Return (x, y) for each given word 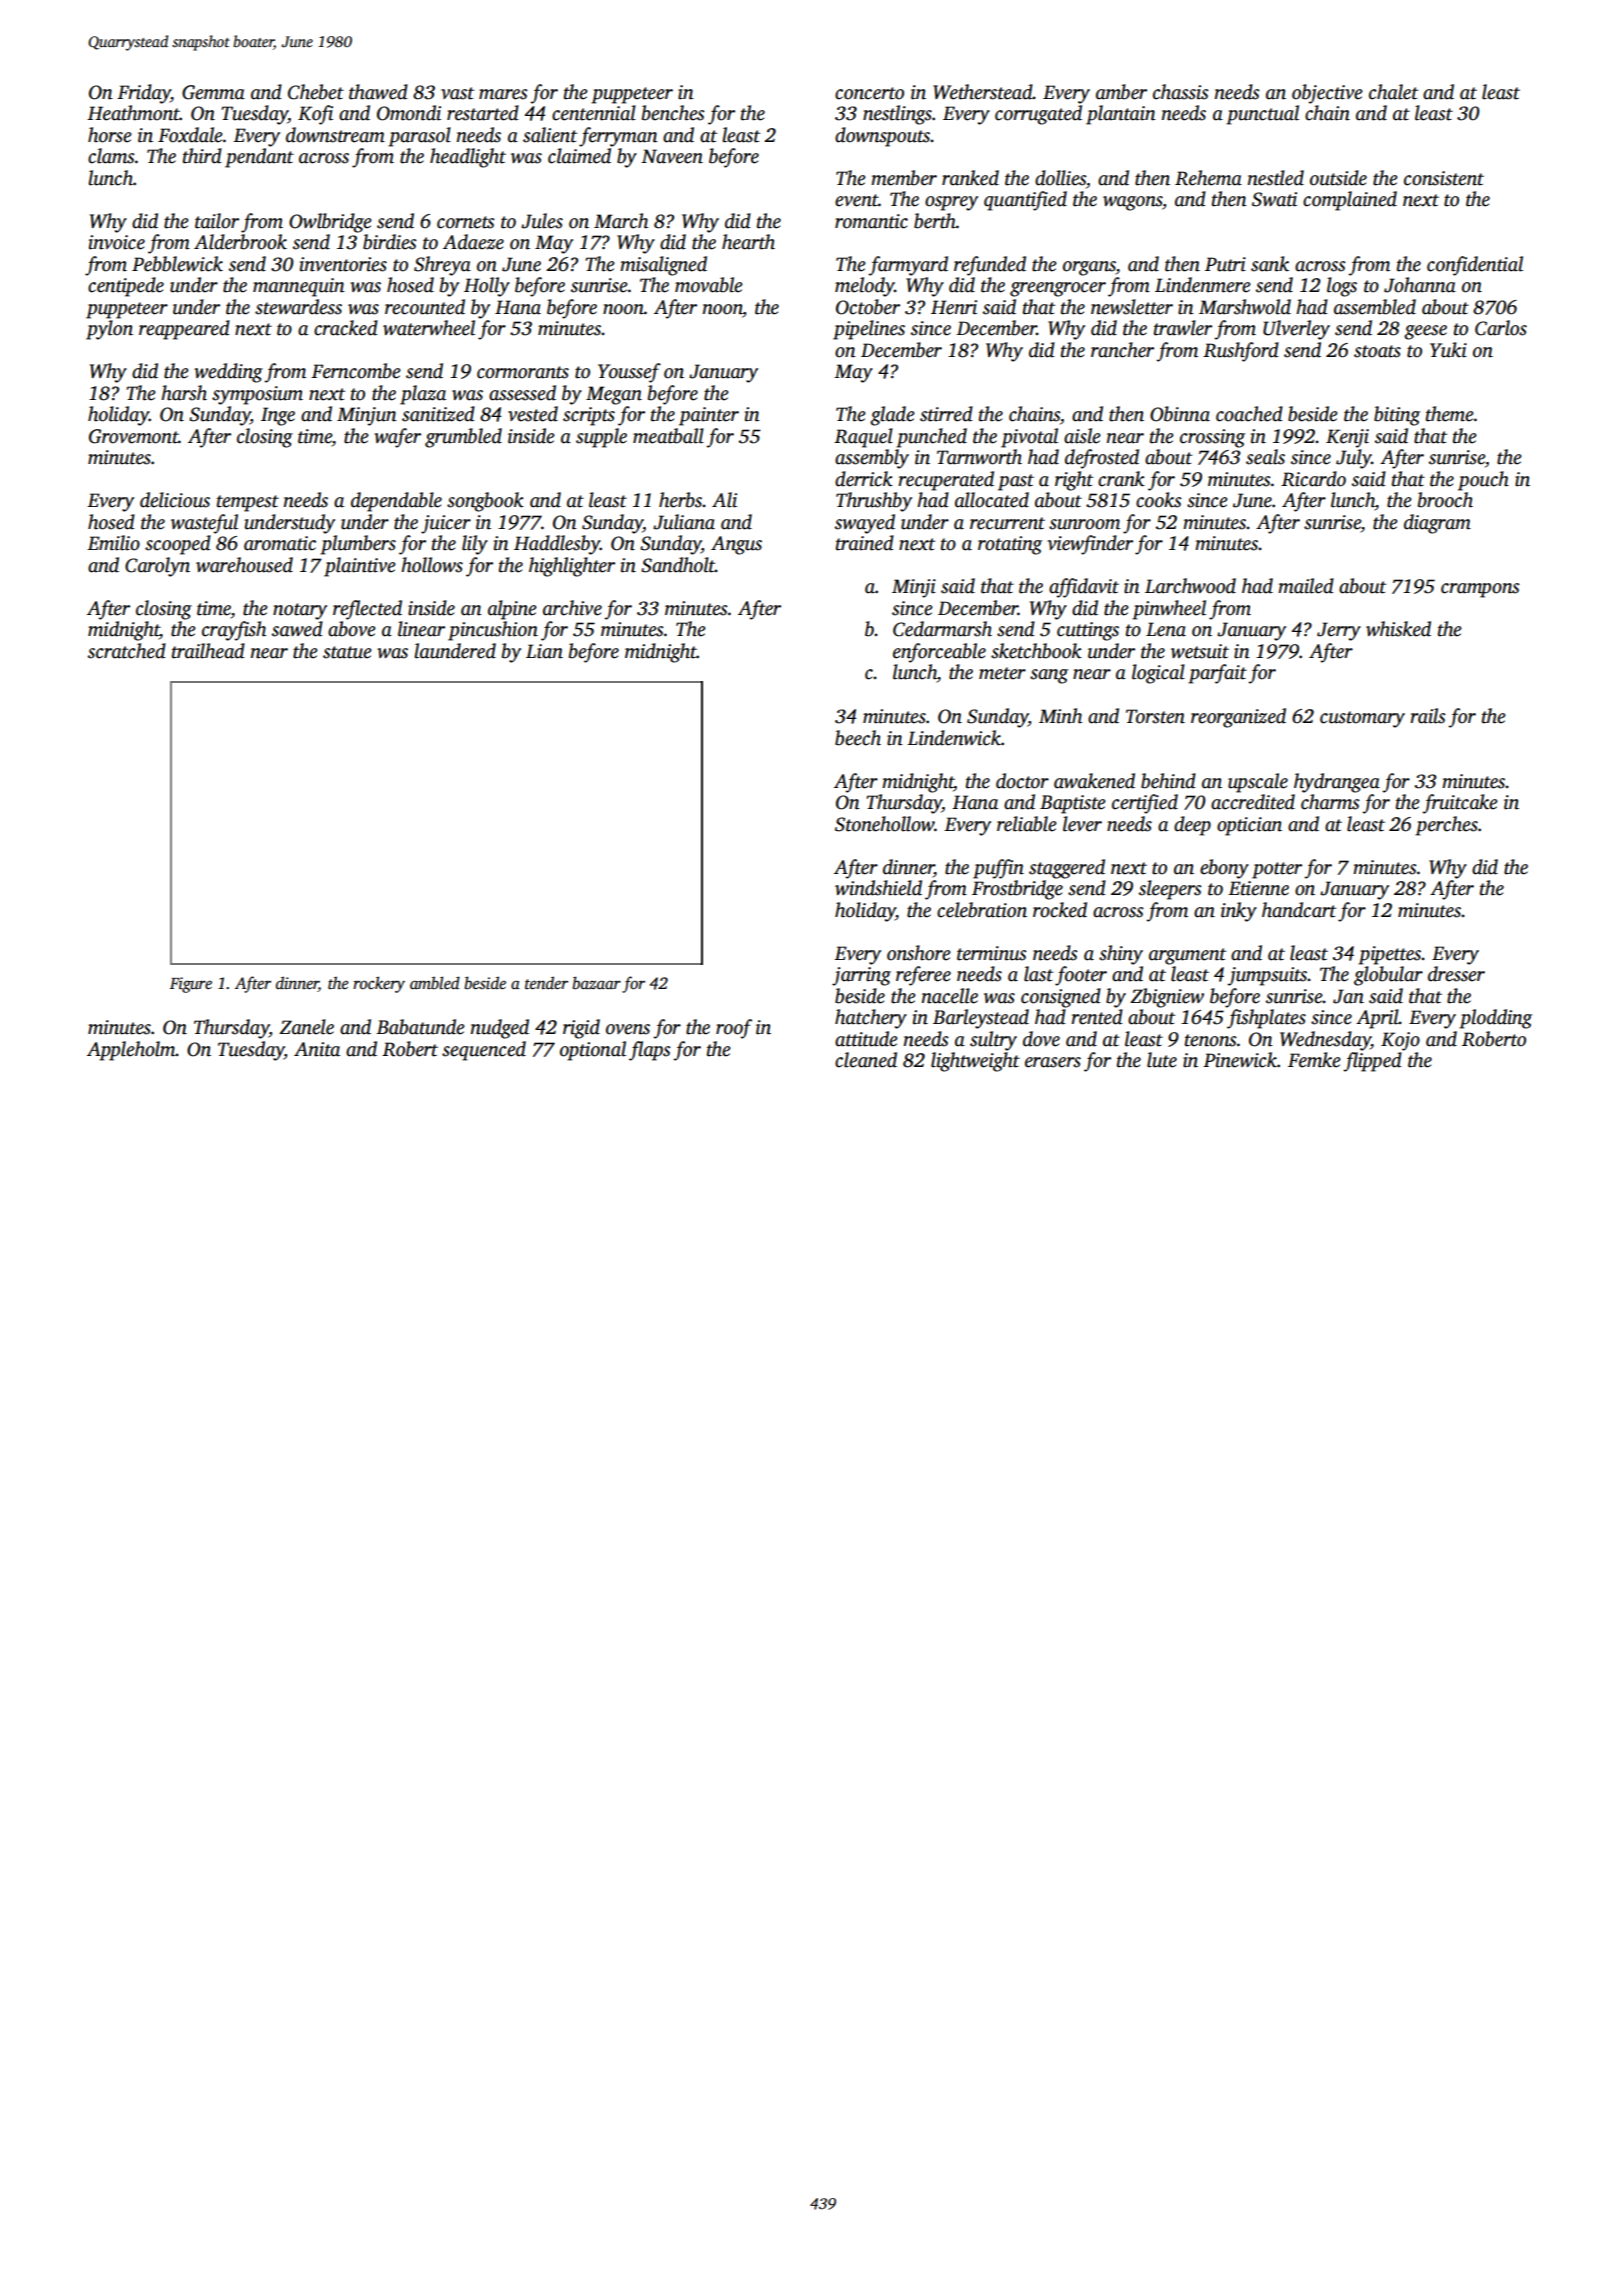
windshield (878, 888)
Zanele (306, 1027)
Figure (191, 985)
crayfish (234, 631)
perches (1446, 826)
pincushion (493, 631)
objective (1327, 94)
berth (935, 221)
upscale (1258, 783)
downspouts (882, 137)
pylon (109, 330)
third (202, 156)
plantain (1121, 115)
